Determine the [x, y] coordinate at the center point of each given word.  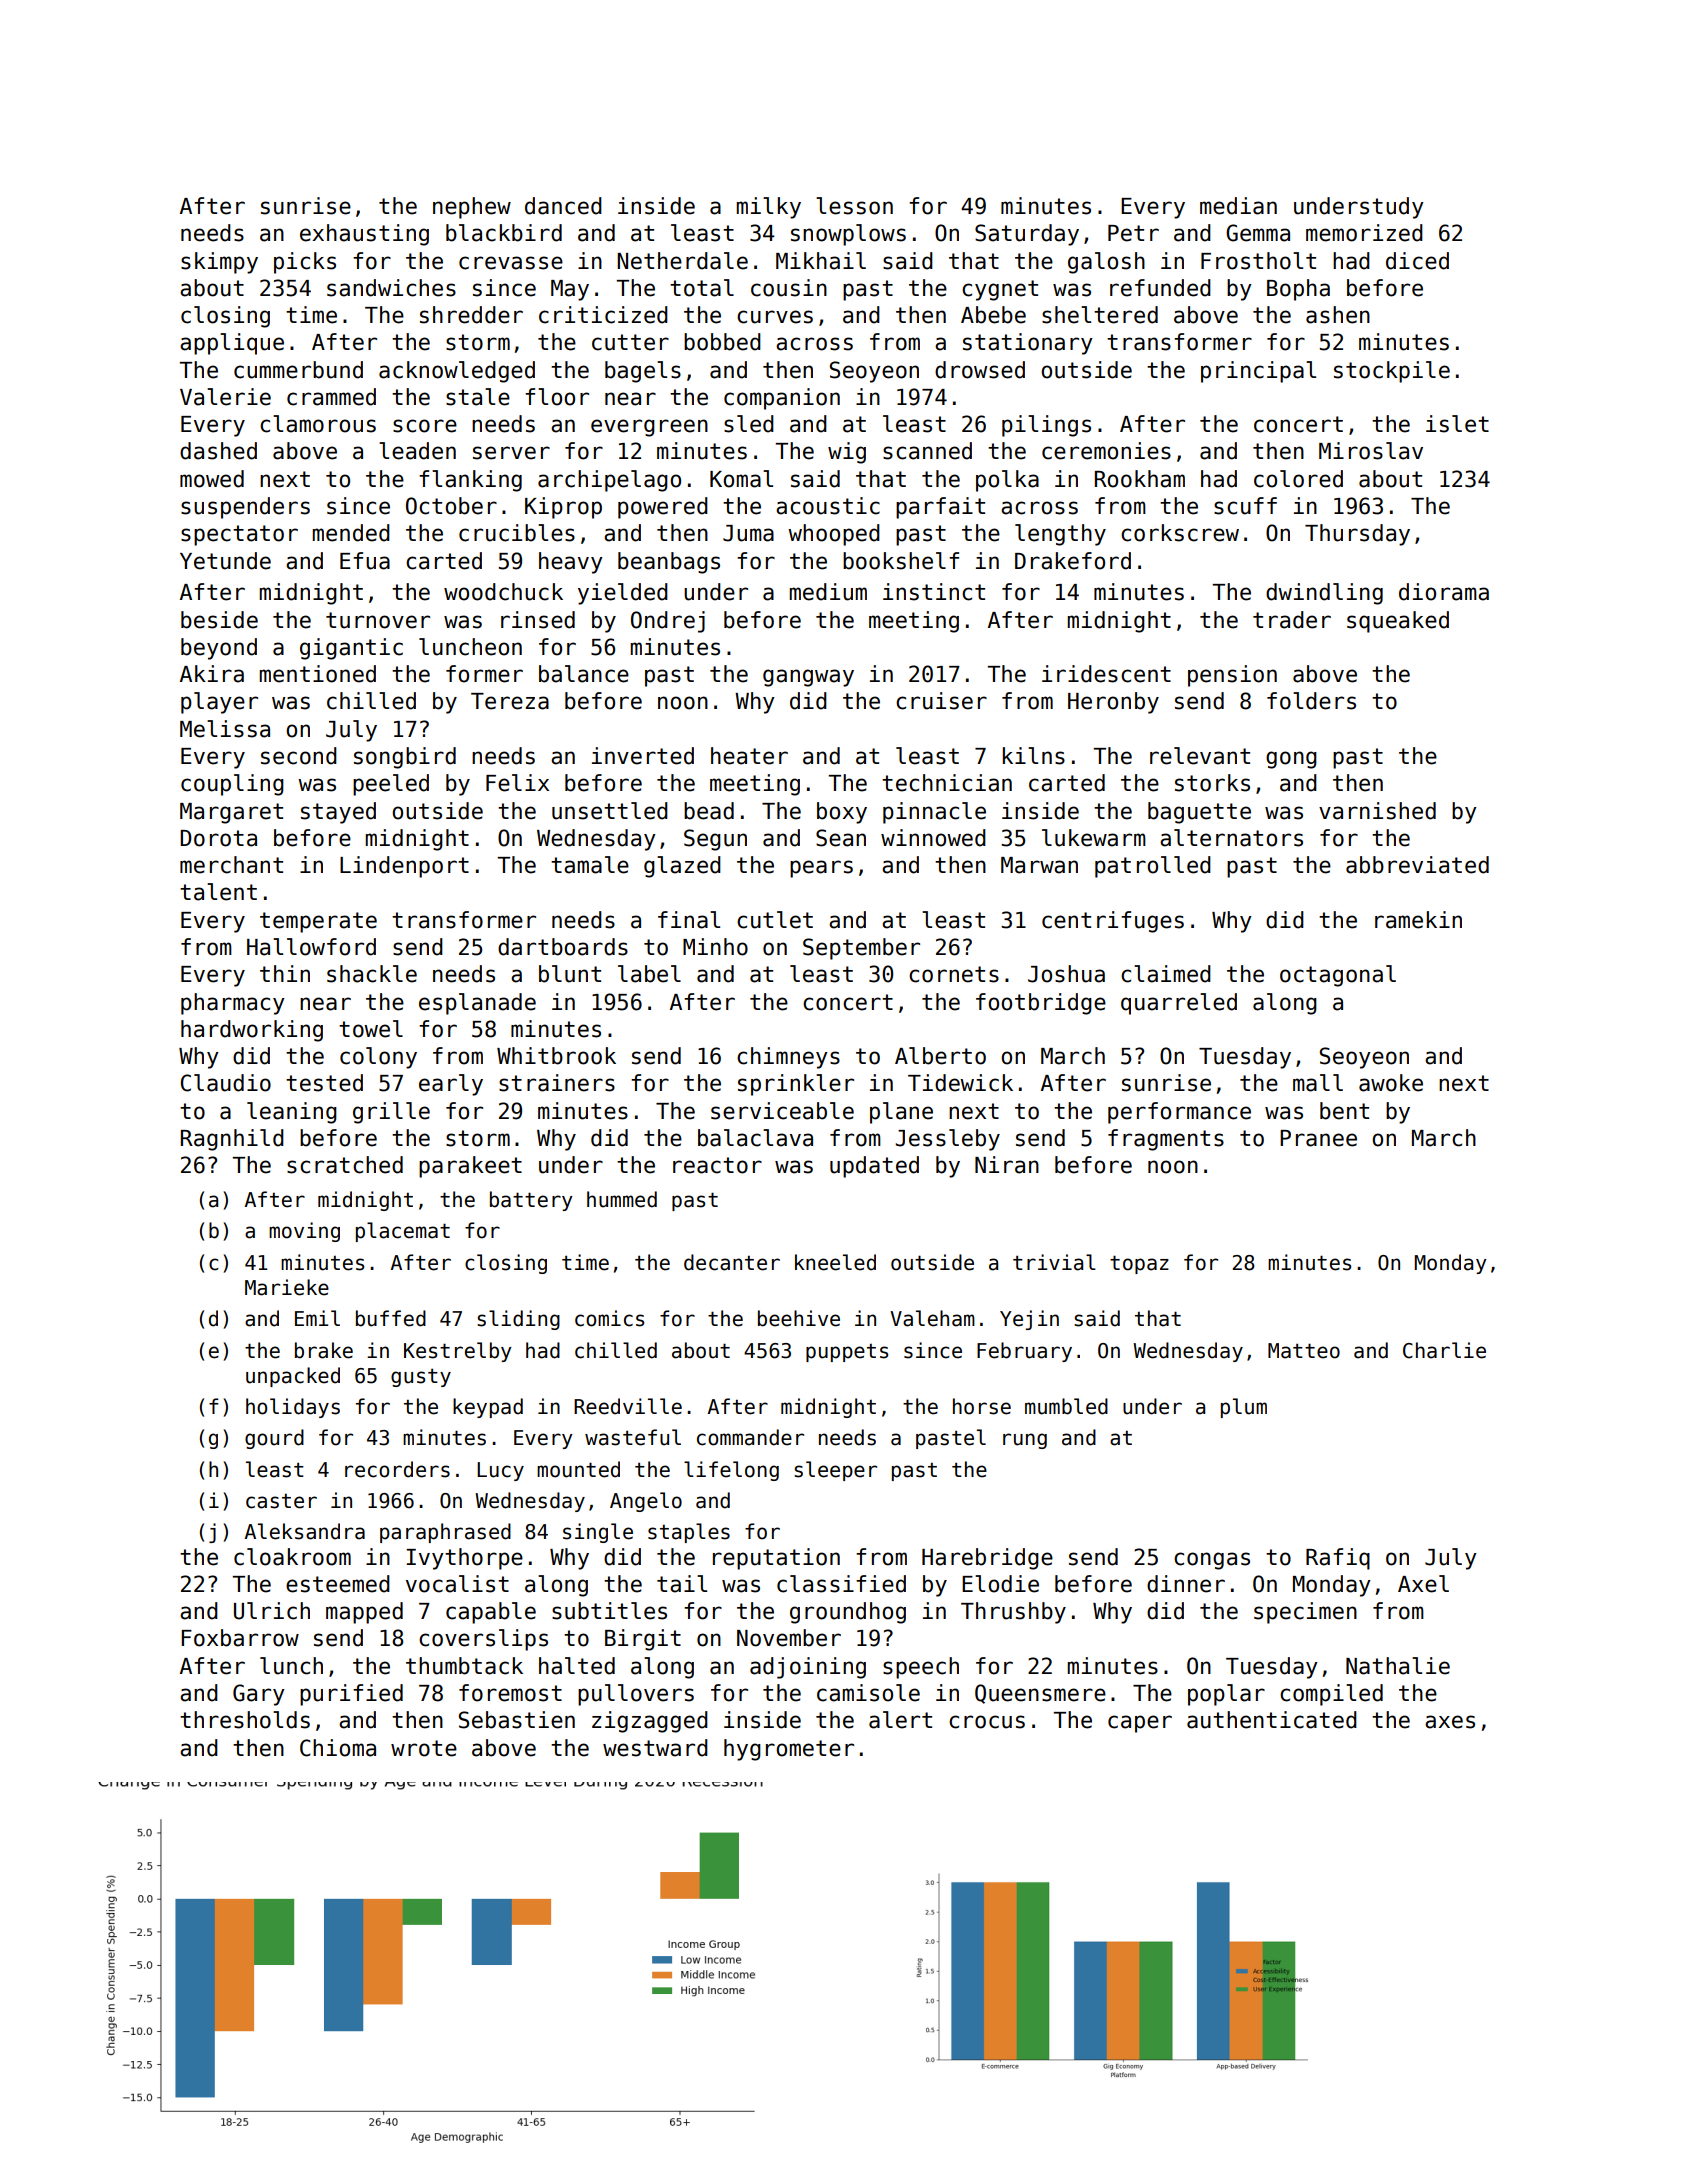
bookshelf [901, 561]
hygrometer [789, 1750]
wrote [424, 1748]
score [425, 426]
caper [1140, 1724]
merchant [231, 865]
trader [1292, 620]
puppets [847, 1353]
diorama [1444, 592]
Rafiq [1338, 1559]
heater [749, 756]
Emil [317, 1318]
